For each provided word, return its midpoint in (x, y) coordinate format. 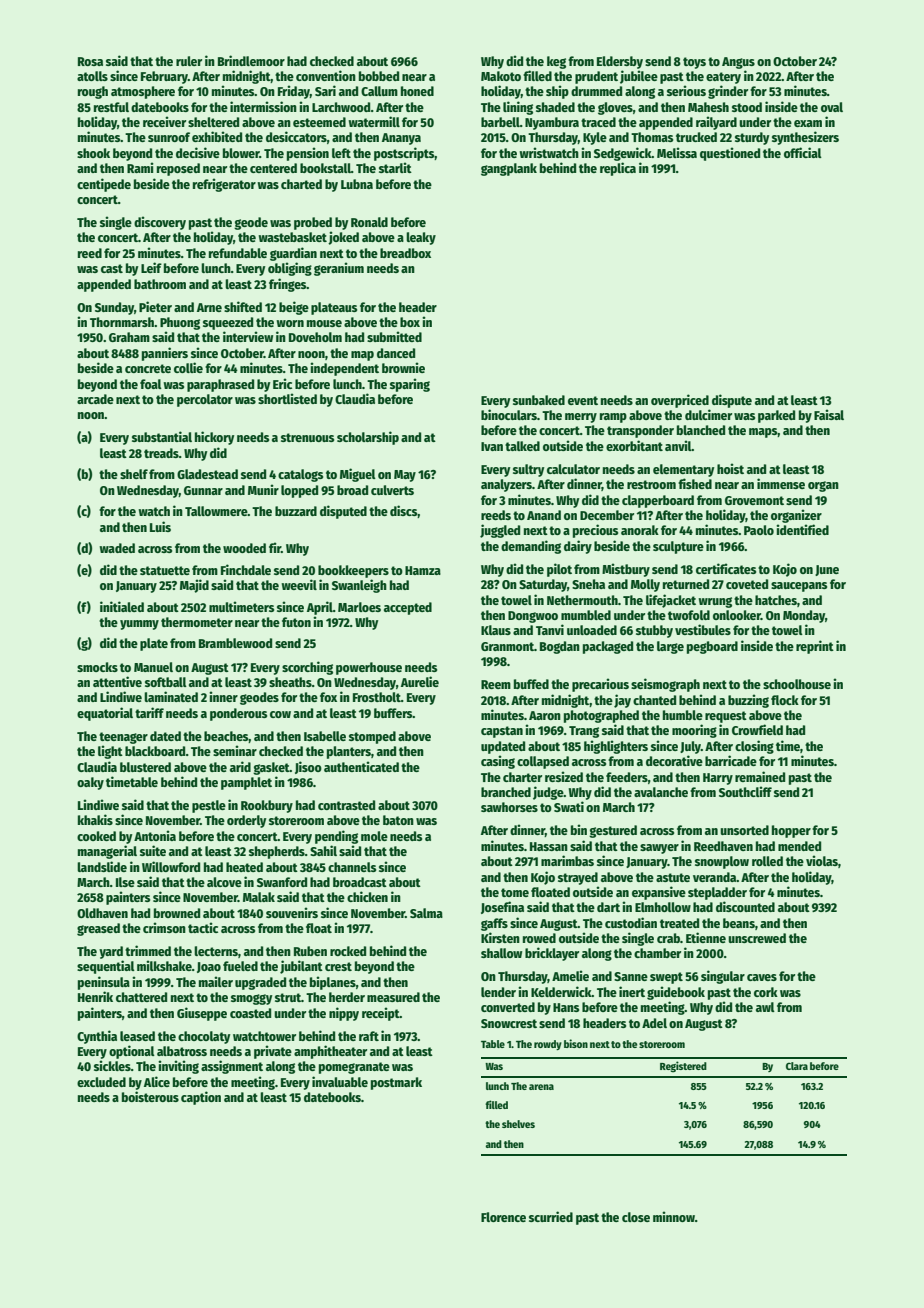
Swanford (282, 882)
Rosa (90, 61)
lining (518, 108)
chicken (367, 896)
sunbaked (539, 400)
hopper (791, 831)
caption (201, 1098)
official (803, 152)
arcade (95, 399)
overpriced (680, 401)
